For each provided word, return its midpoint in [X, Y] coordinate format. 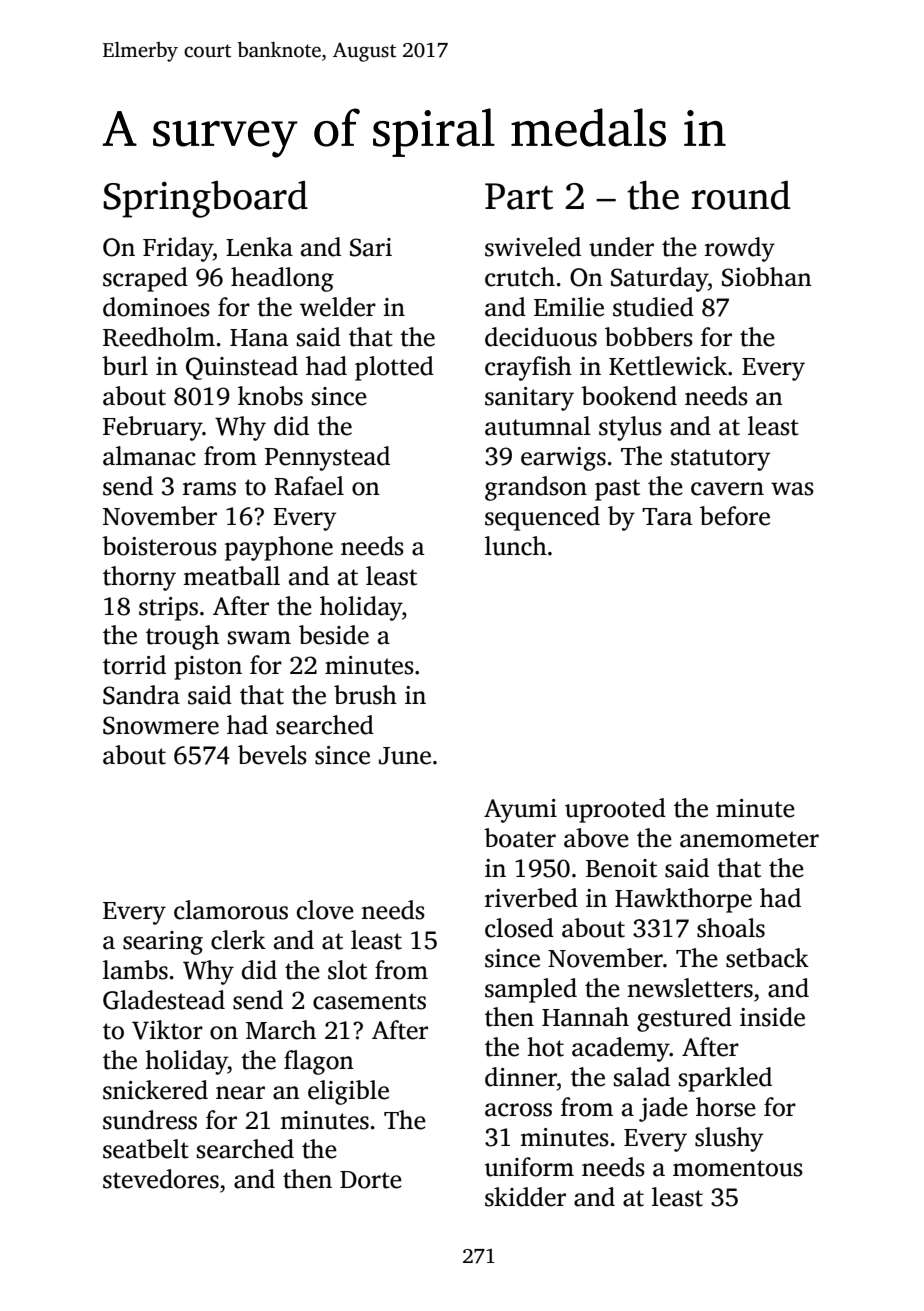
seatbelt [146, 1149]
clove [325, 910]
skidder [525, 1197]
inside [772, 1017]
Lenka [259, 247]
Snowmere [161, 725]
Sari [371, 247]
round [741, 195]
